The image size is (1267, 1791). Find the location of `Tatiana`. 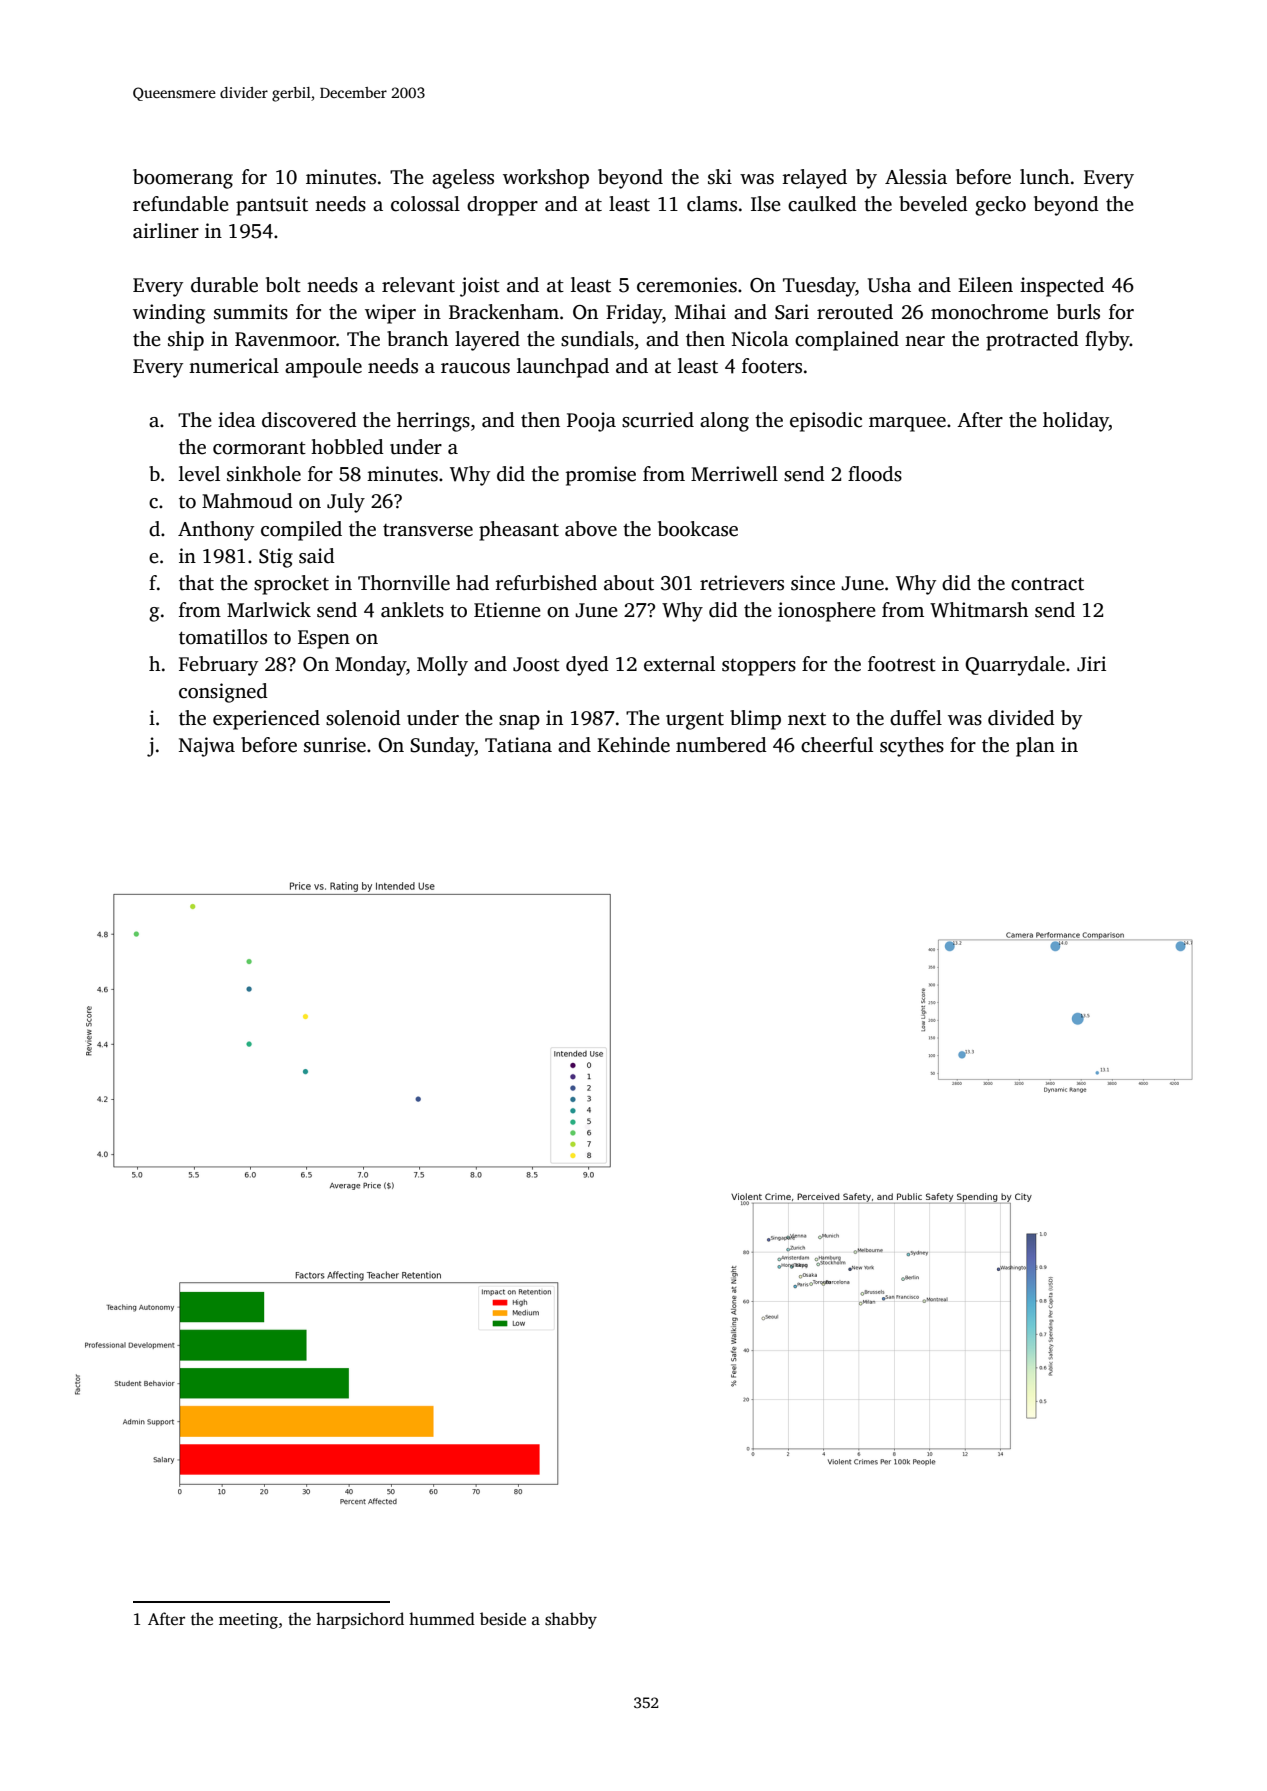

Tatiana is located at coordinates (518, 745).
